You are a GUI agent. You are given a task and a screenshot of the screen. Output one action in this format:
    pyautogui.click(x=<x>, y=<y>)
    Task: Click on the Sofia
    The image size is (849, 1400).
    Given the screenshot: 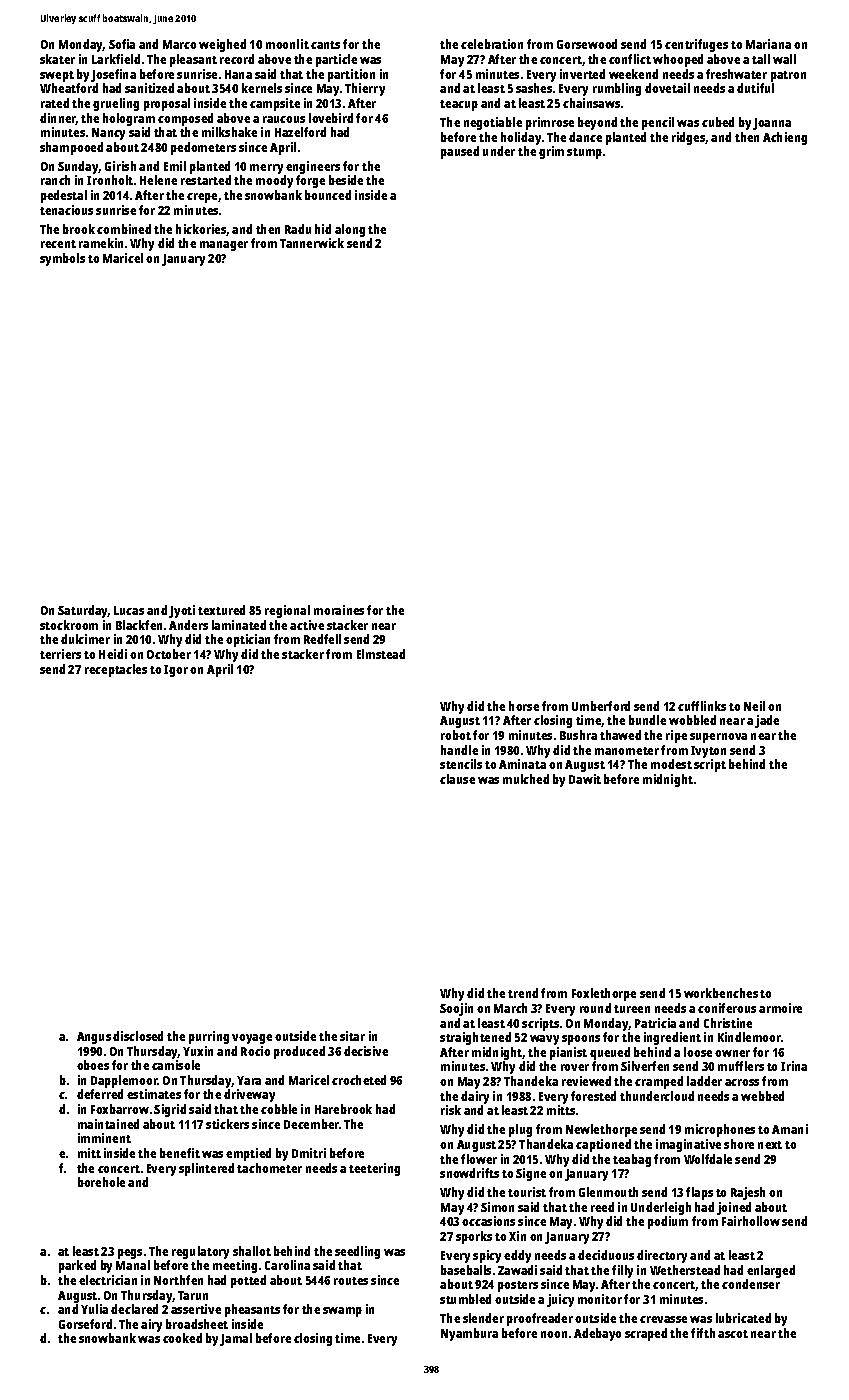 What is the action you would take?
    pyautogui.click(x=122, y=44)
